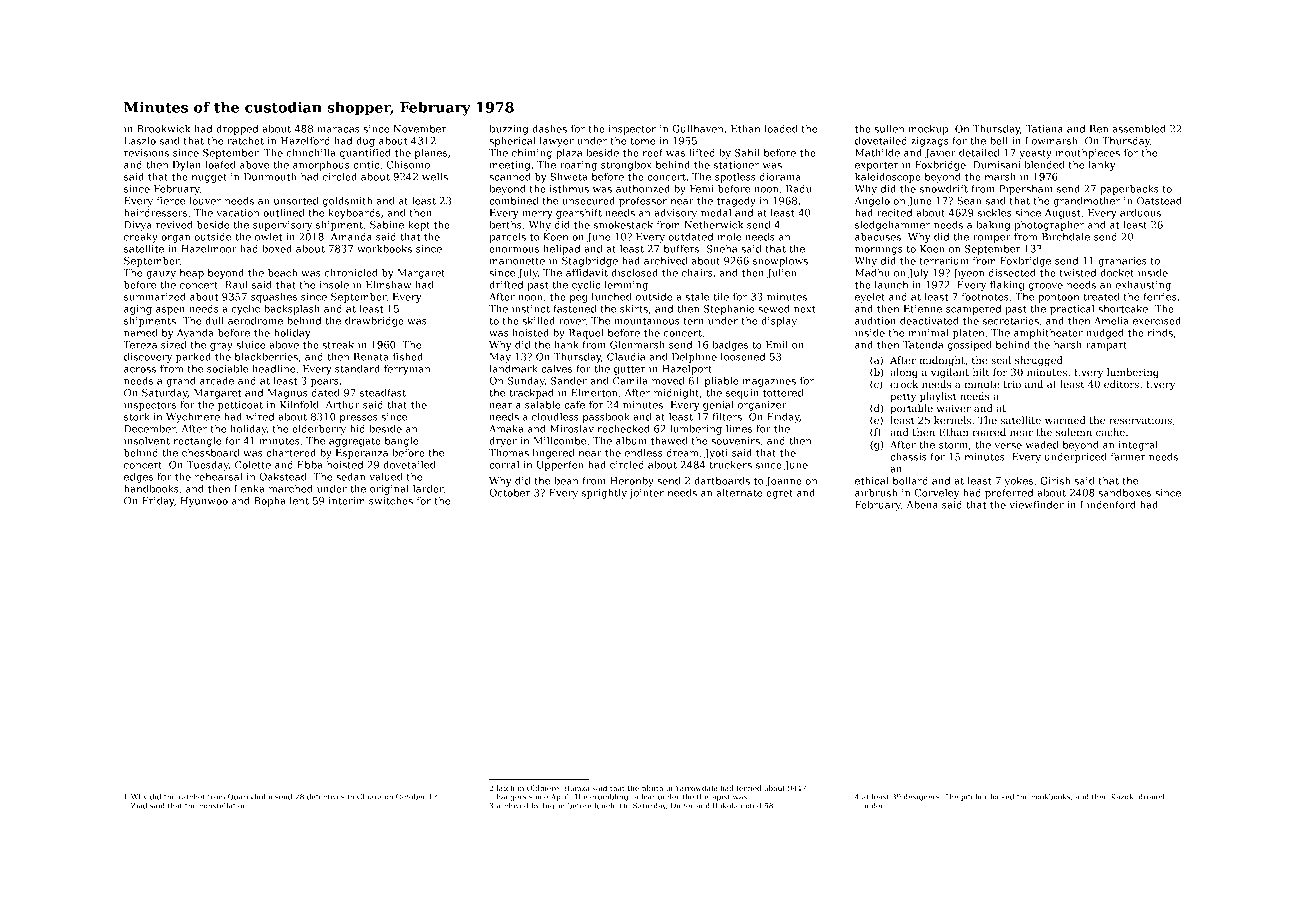 Image resolution: width=1308 pixels, height=924 pixels. Describe the element at coordinates (338, 130) in the screenshot. I see `maracas` at that location.
